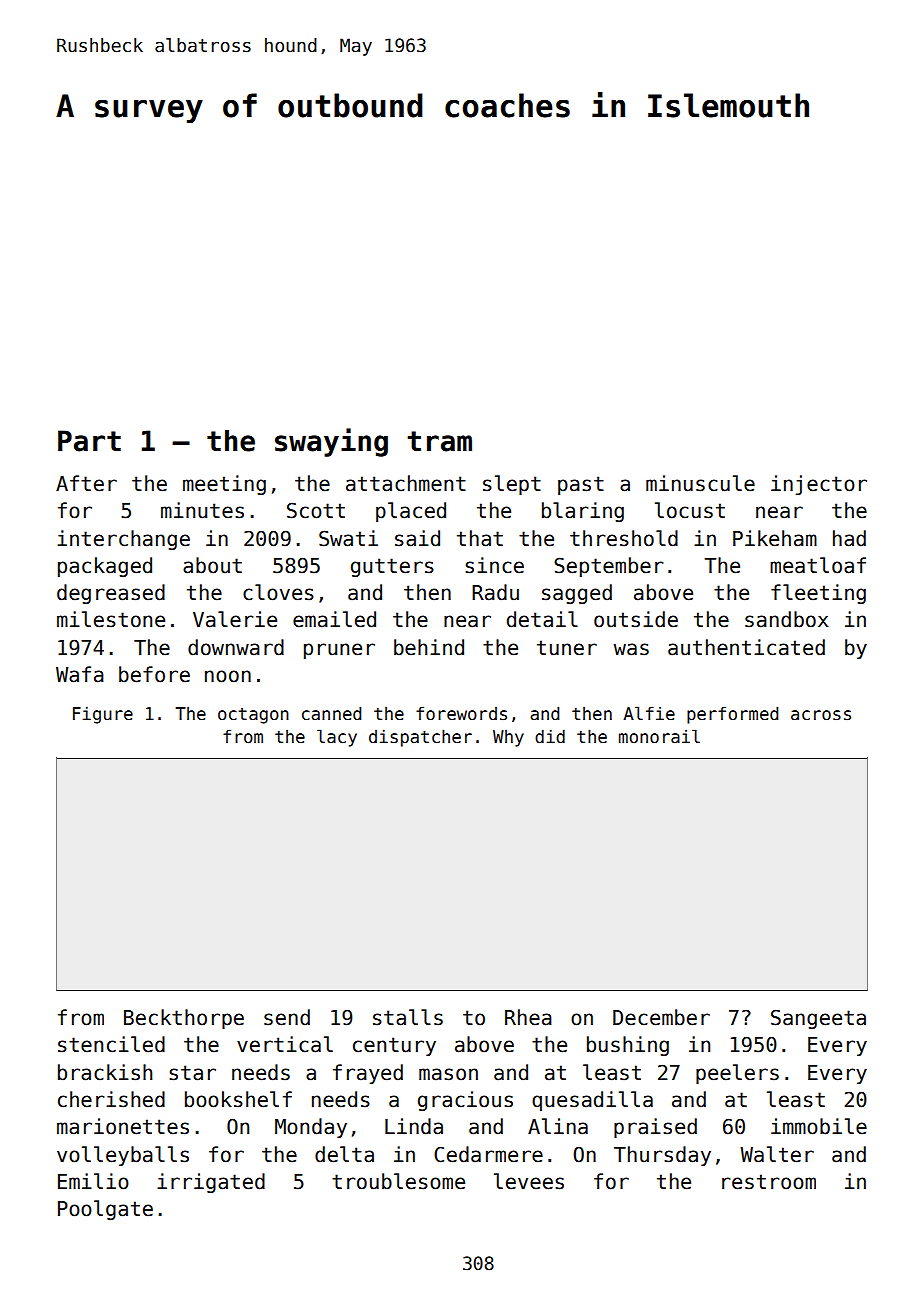 Image resolution: width=924 pixels, height=1311 pixels. I want to click on tram, so click(439, 441).
